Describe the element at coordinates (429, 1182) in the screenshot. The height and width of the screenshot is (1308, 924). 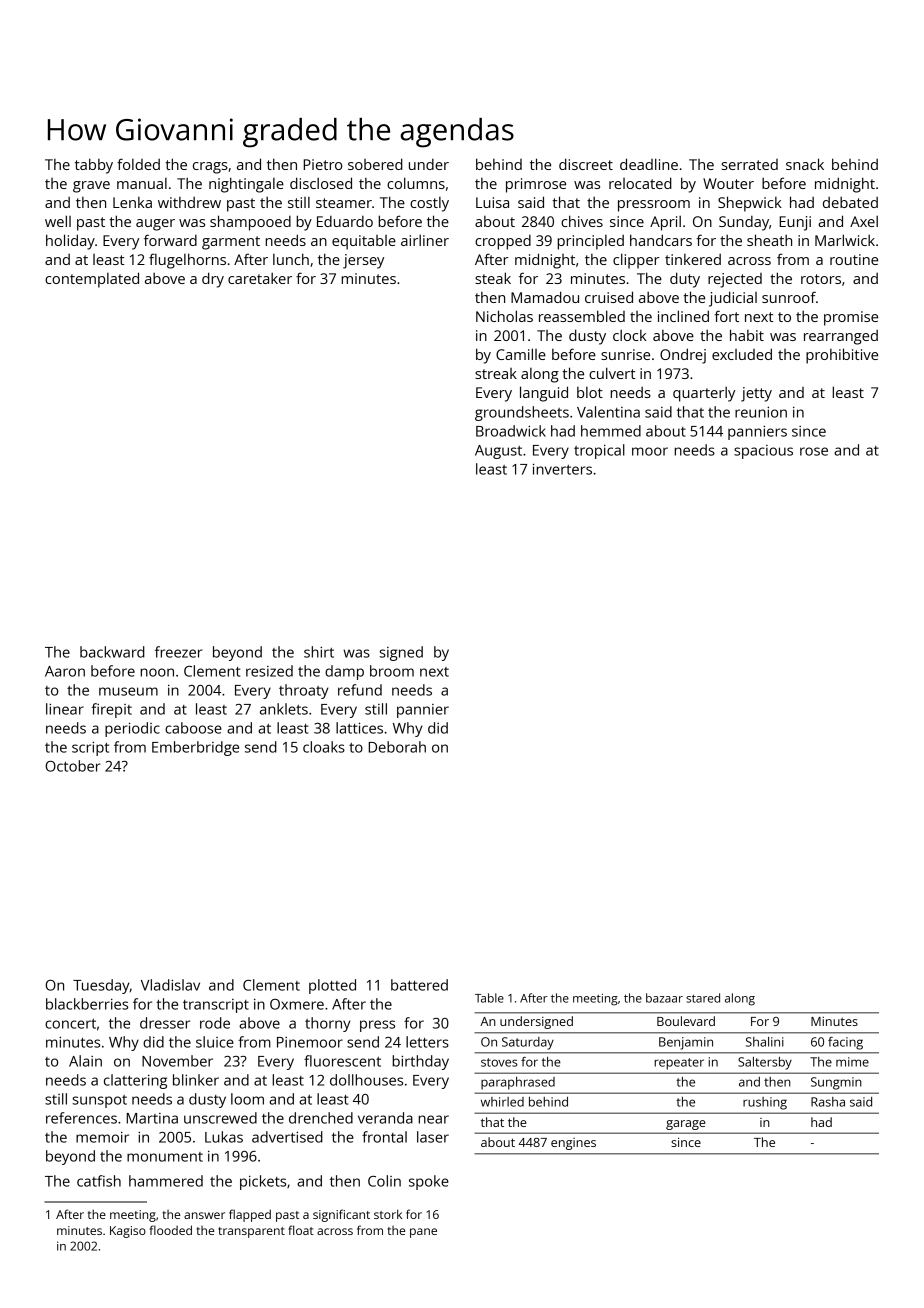
I see `spoke` at that location.
